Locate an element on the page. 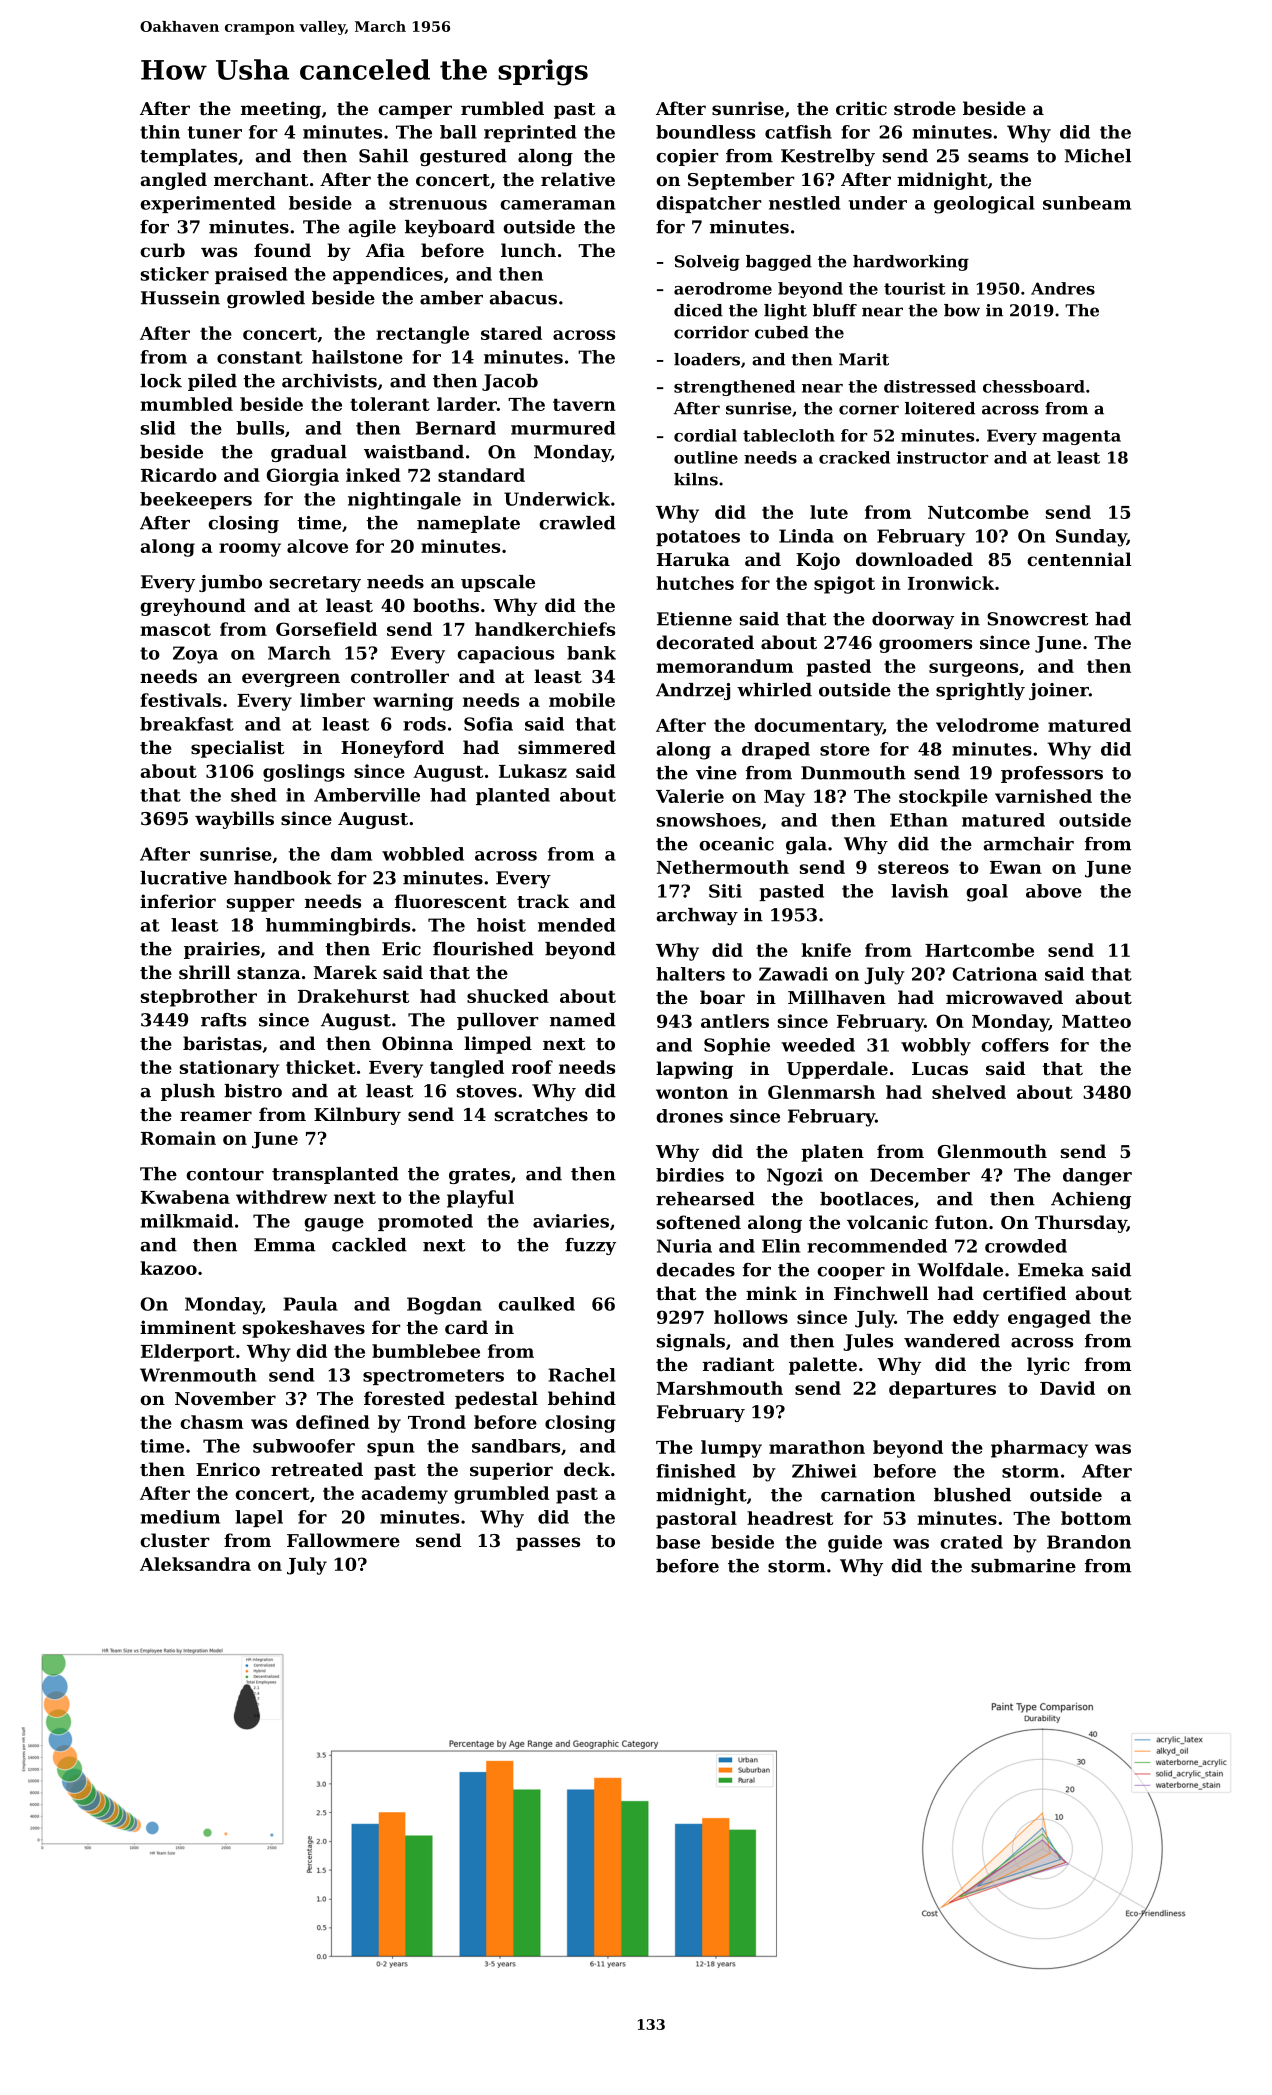  tavern is located at coordinates (584, 404).
